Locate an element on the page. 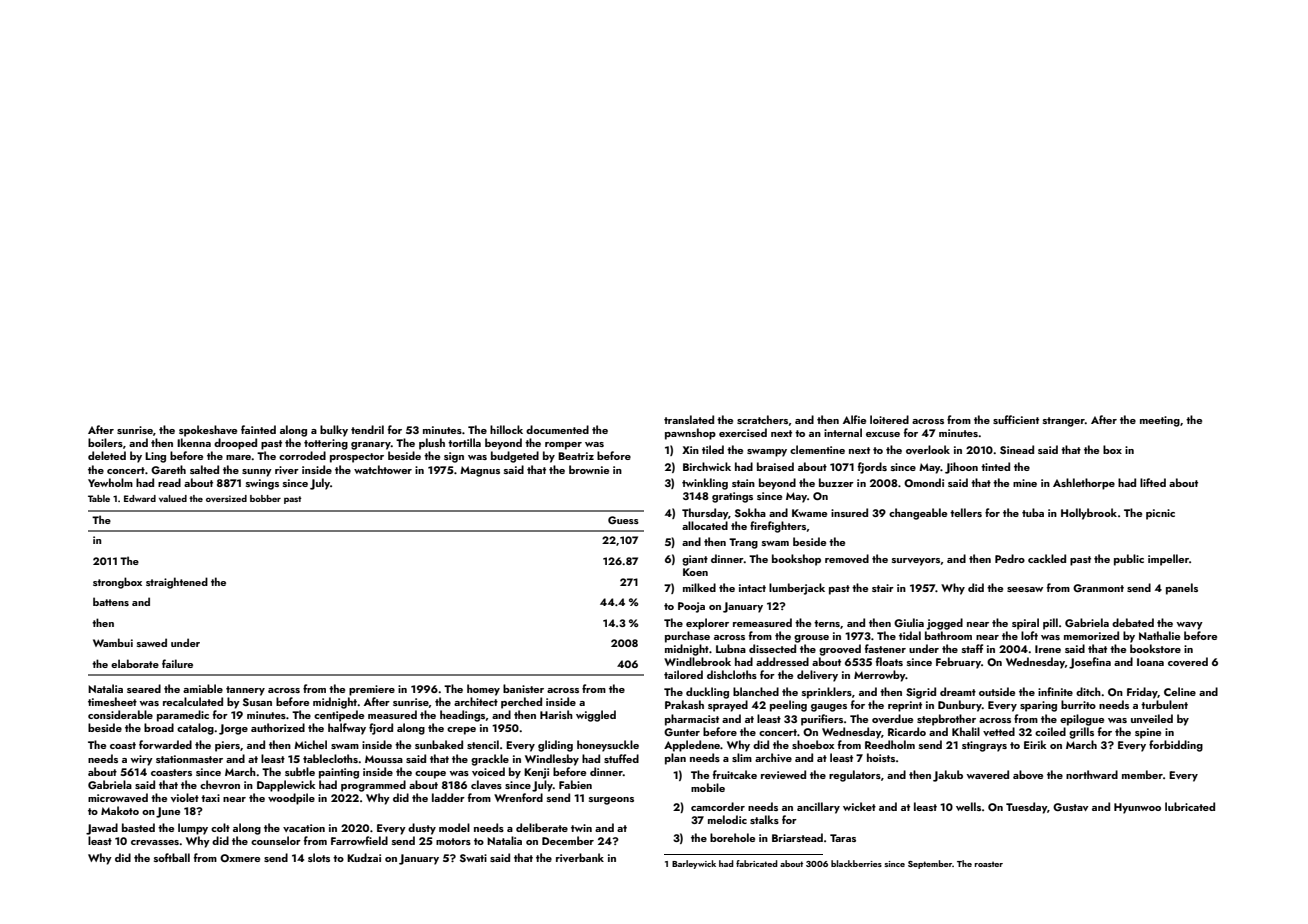  battens is located at coordinates (111, 601).
